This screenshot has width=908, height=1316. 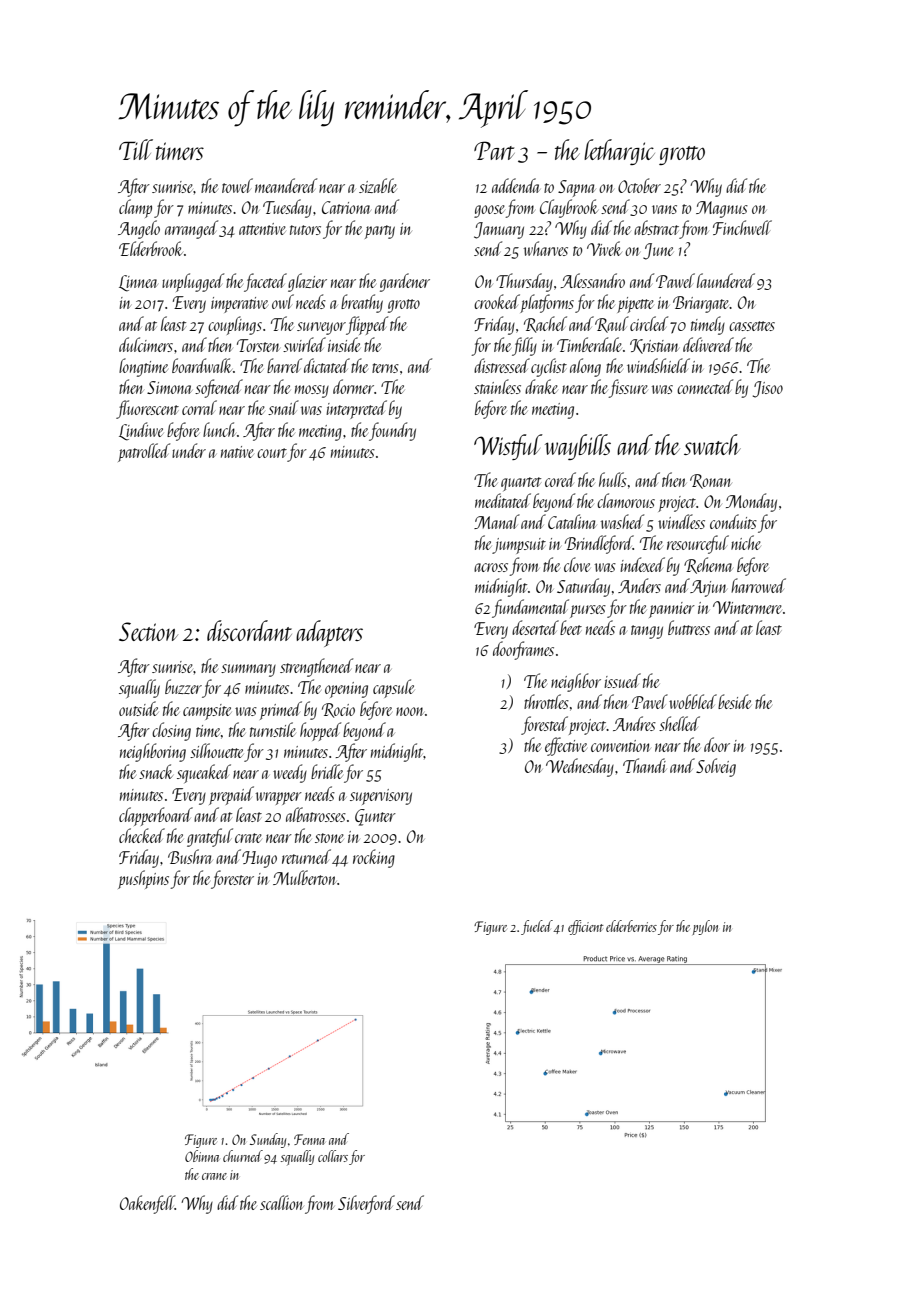 I want to click on Till, so click(x=136, y=149).
